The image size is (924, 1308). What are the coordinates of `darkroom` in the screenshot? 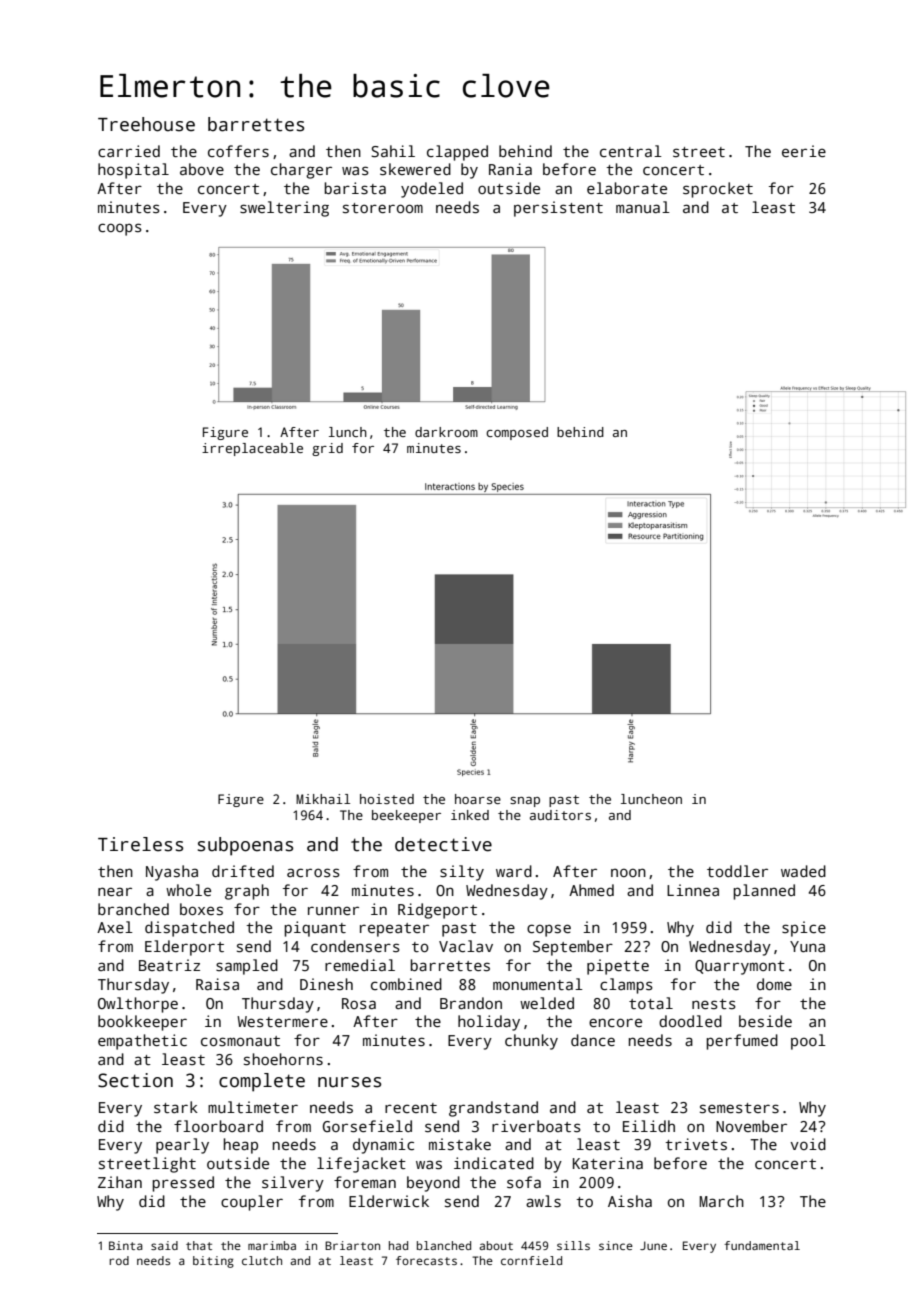 It's located at (446, 432).
